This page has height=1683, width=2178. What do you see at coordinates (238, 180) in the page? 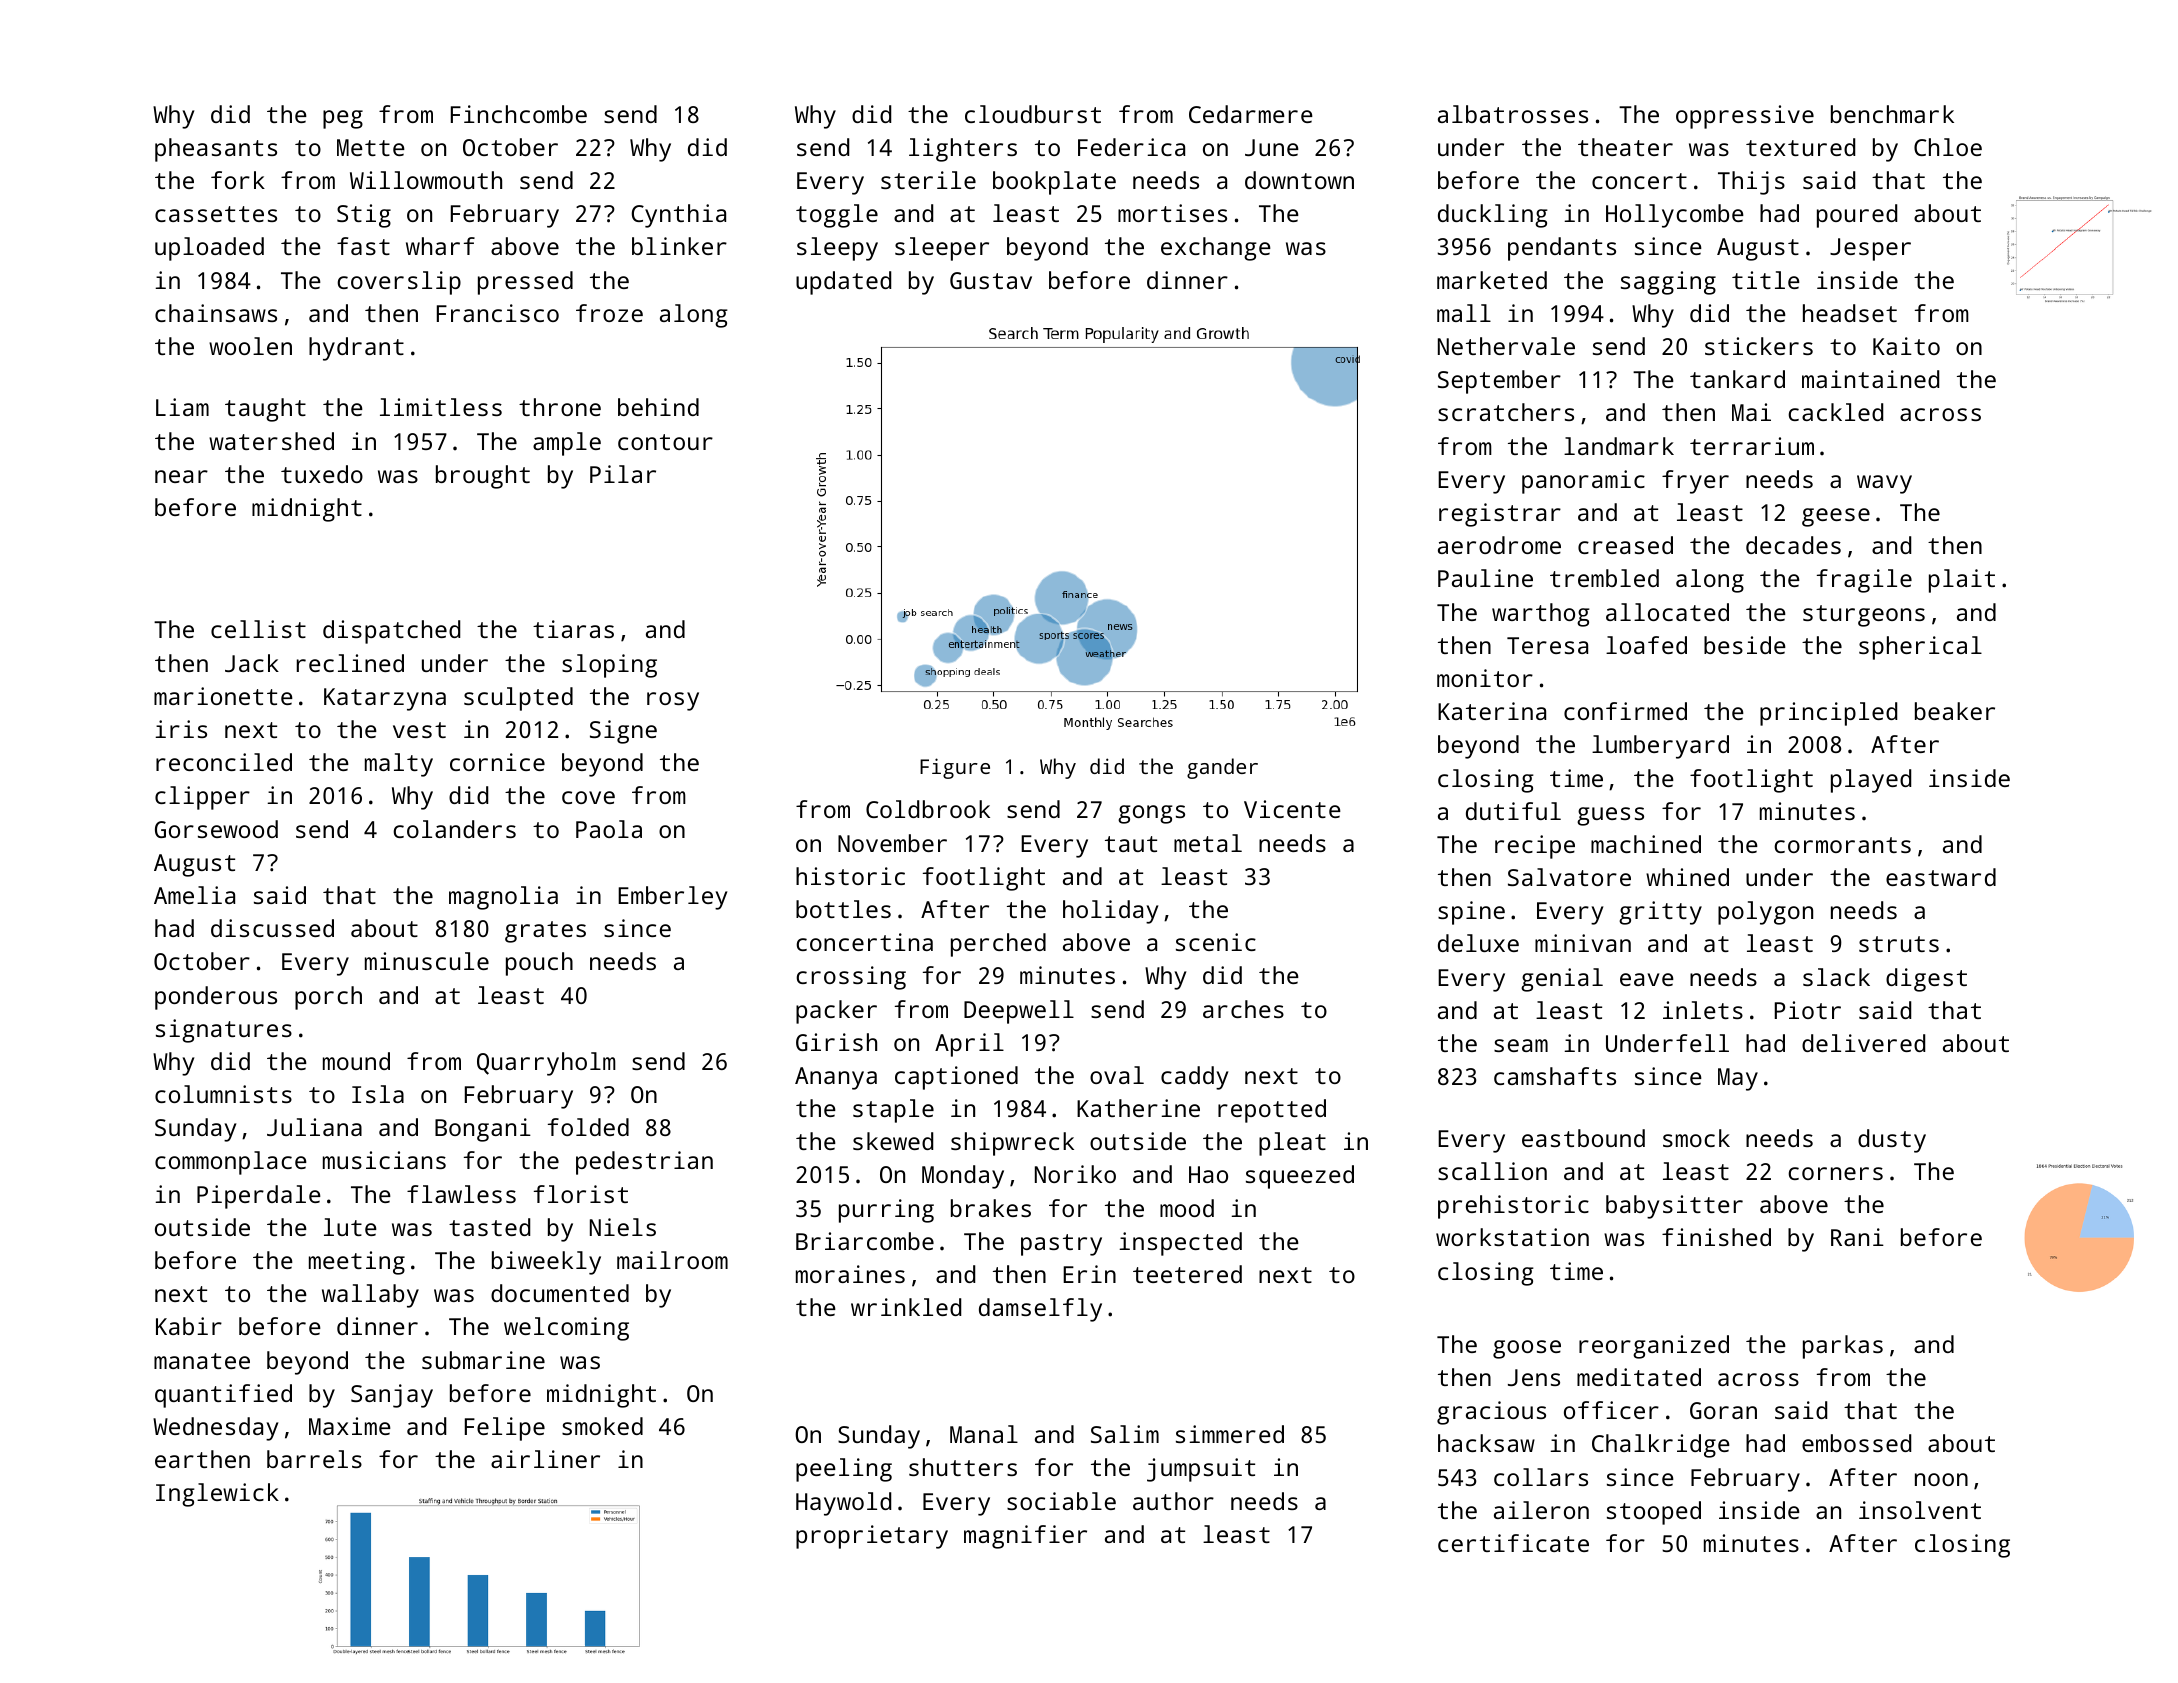
I see `fork` at bounding box center [238, 180].
